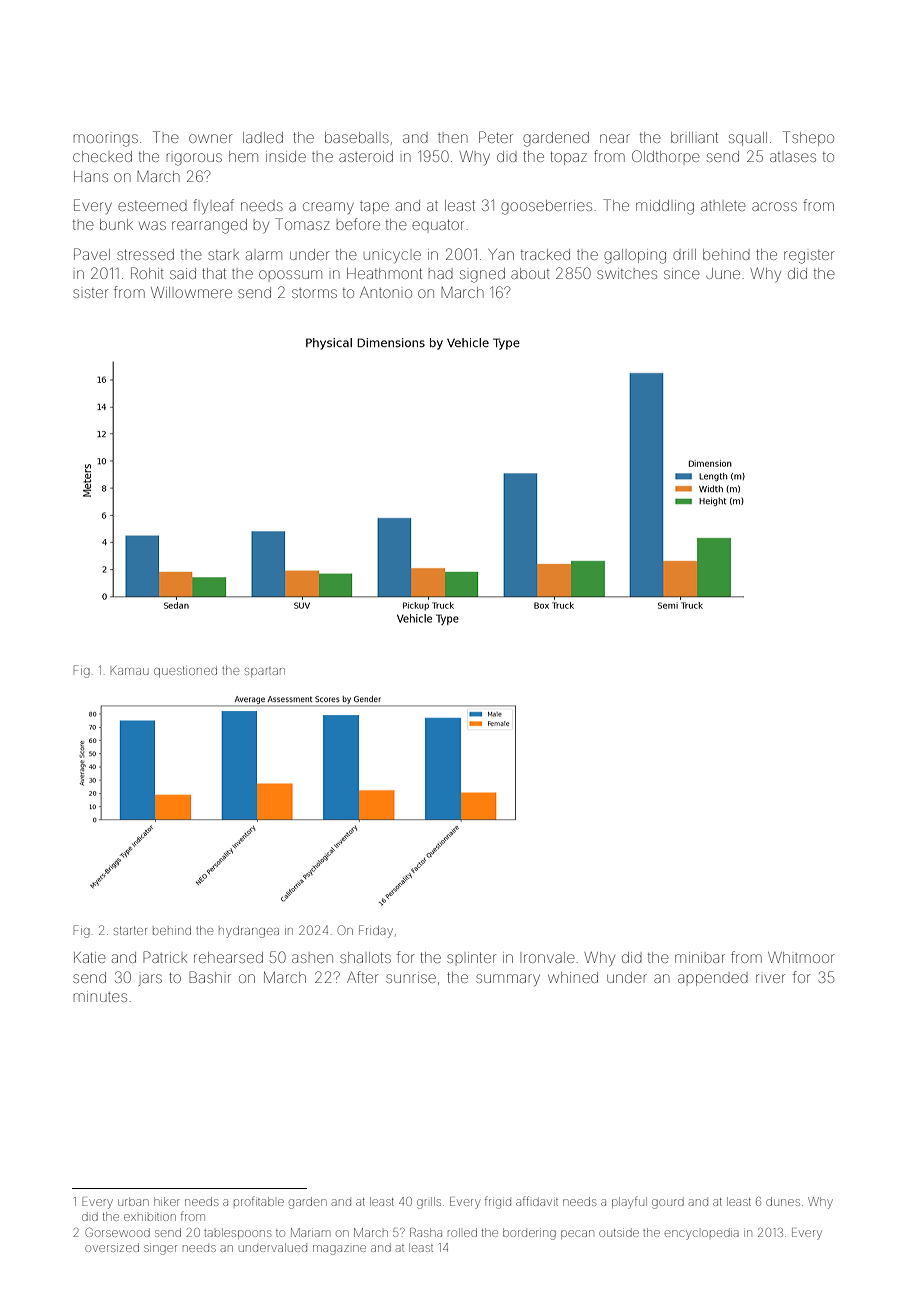  Describe the element at coordinates (530, 273) in the page. I see `about` at that location.
